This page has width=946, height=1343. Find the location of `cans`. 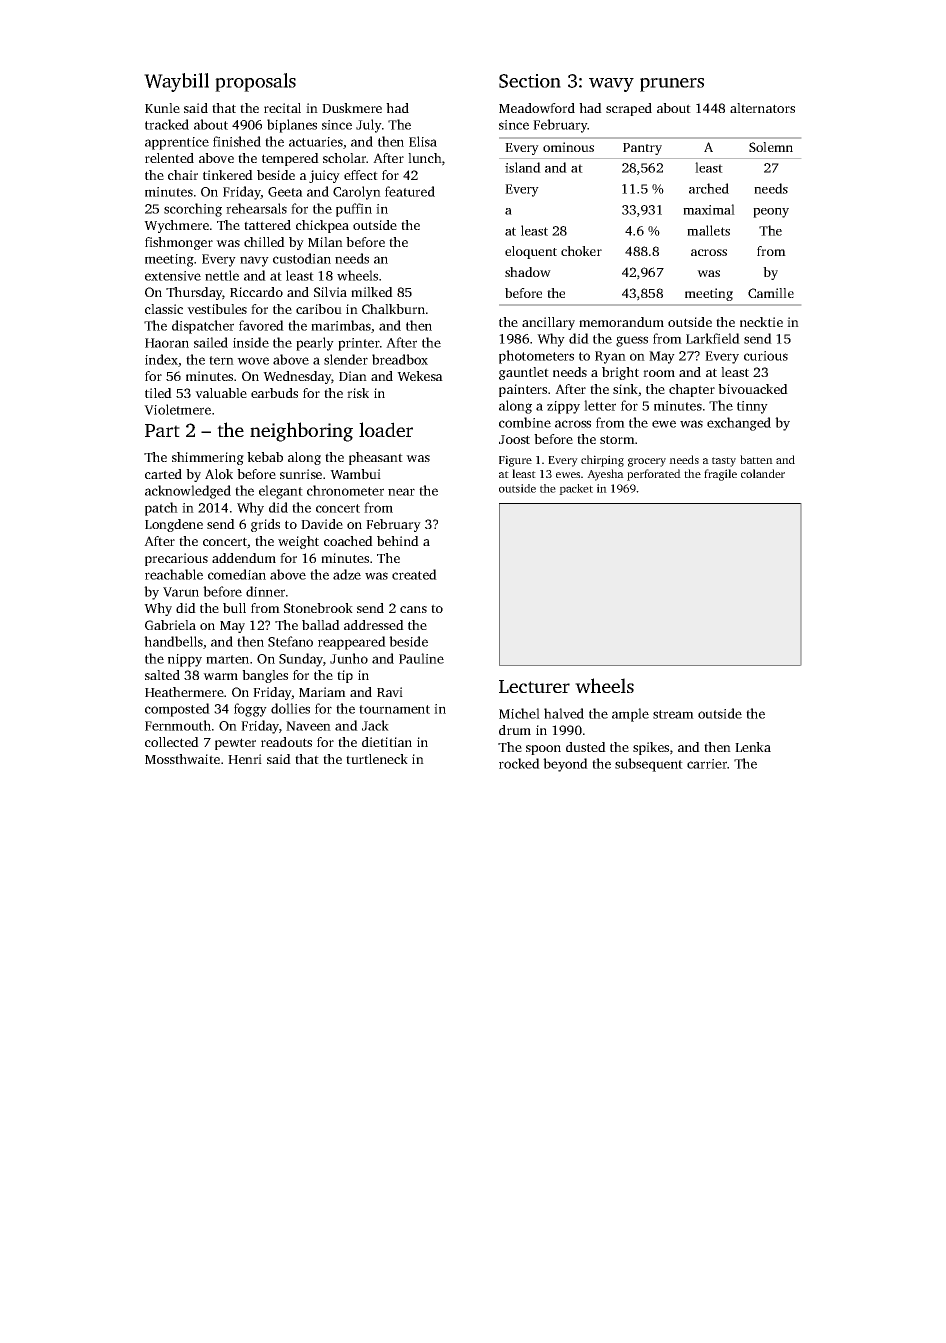

cans is located at coordinates (413, 609).
